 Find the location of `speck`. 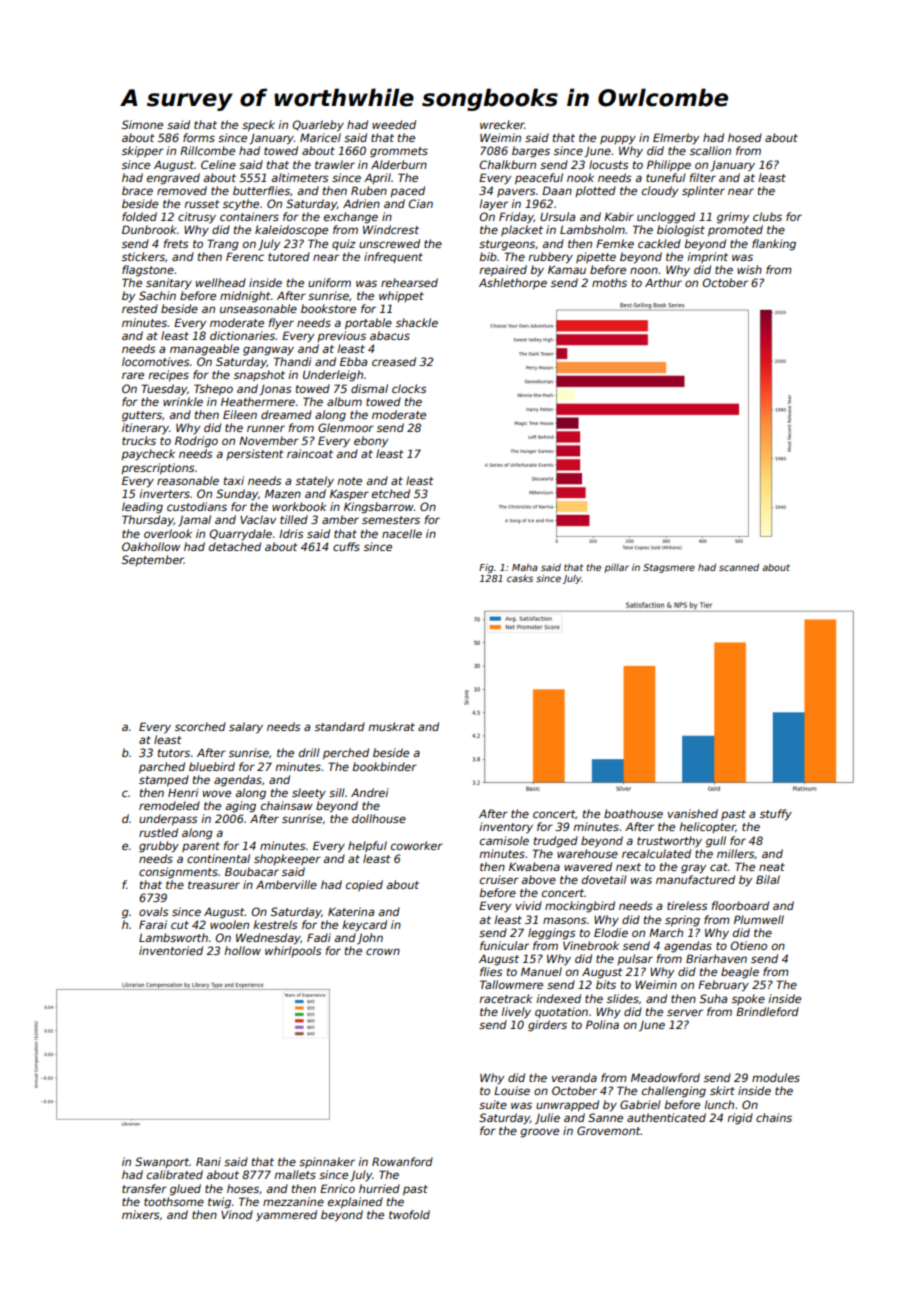

speck is located at coordinates (258, 125).
